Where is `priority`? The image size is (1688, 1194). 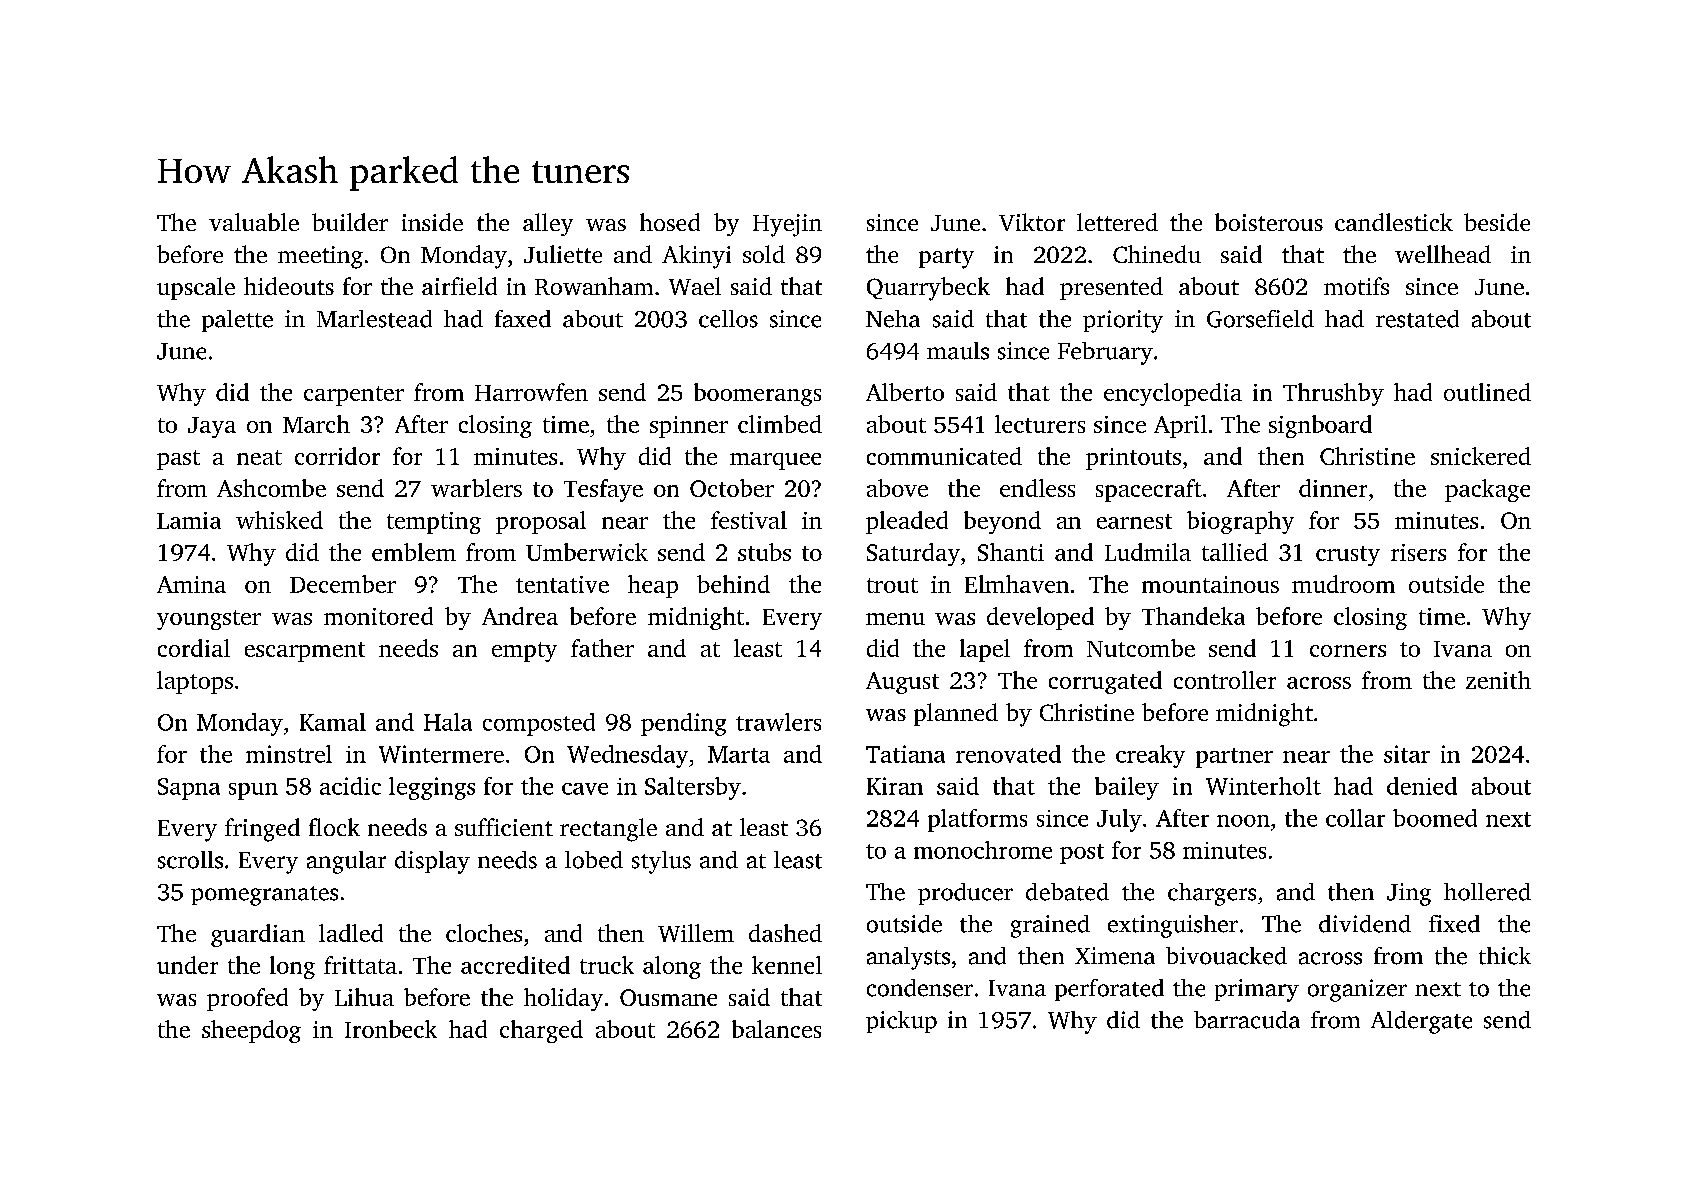 priority is located at coordinates (1123, 321).
